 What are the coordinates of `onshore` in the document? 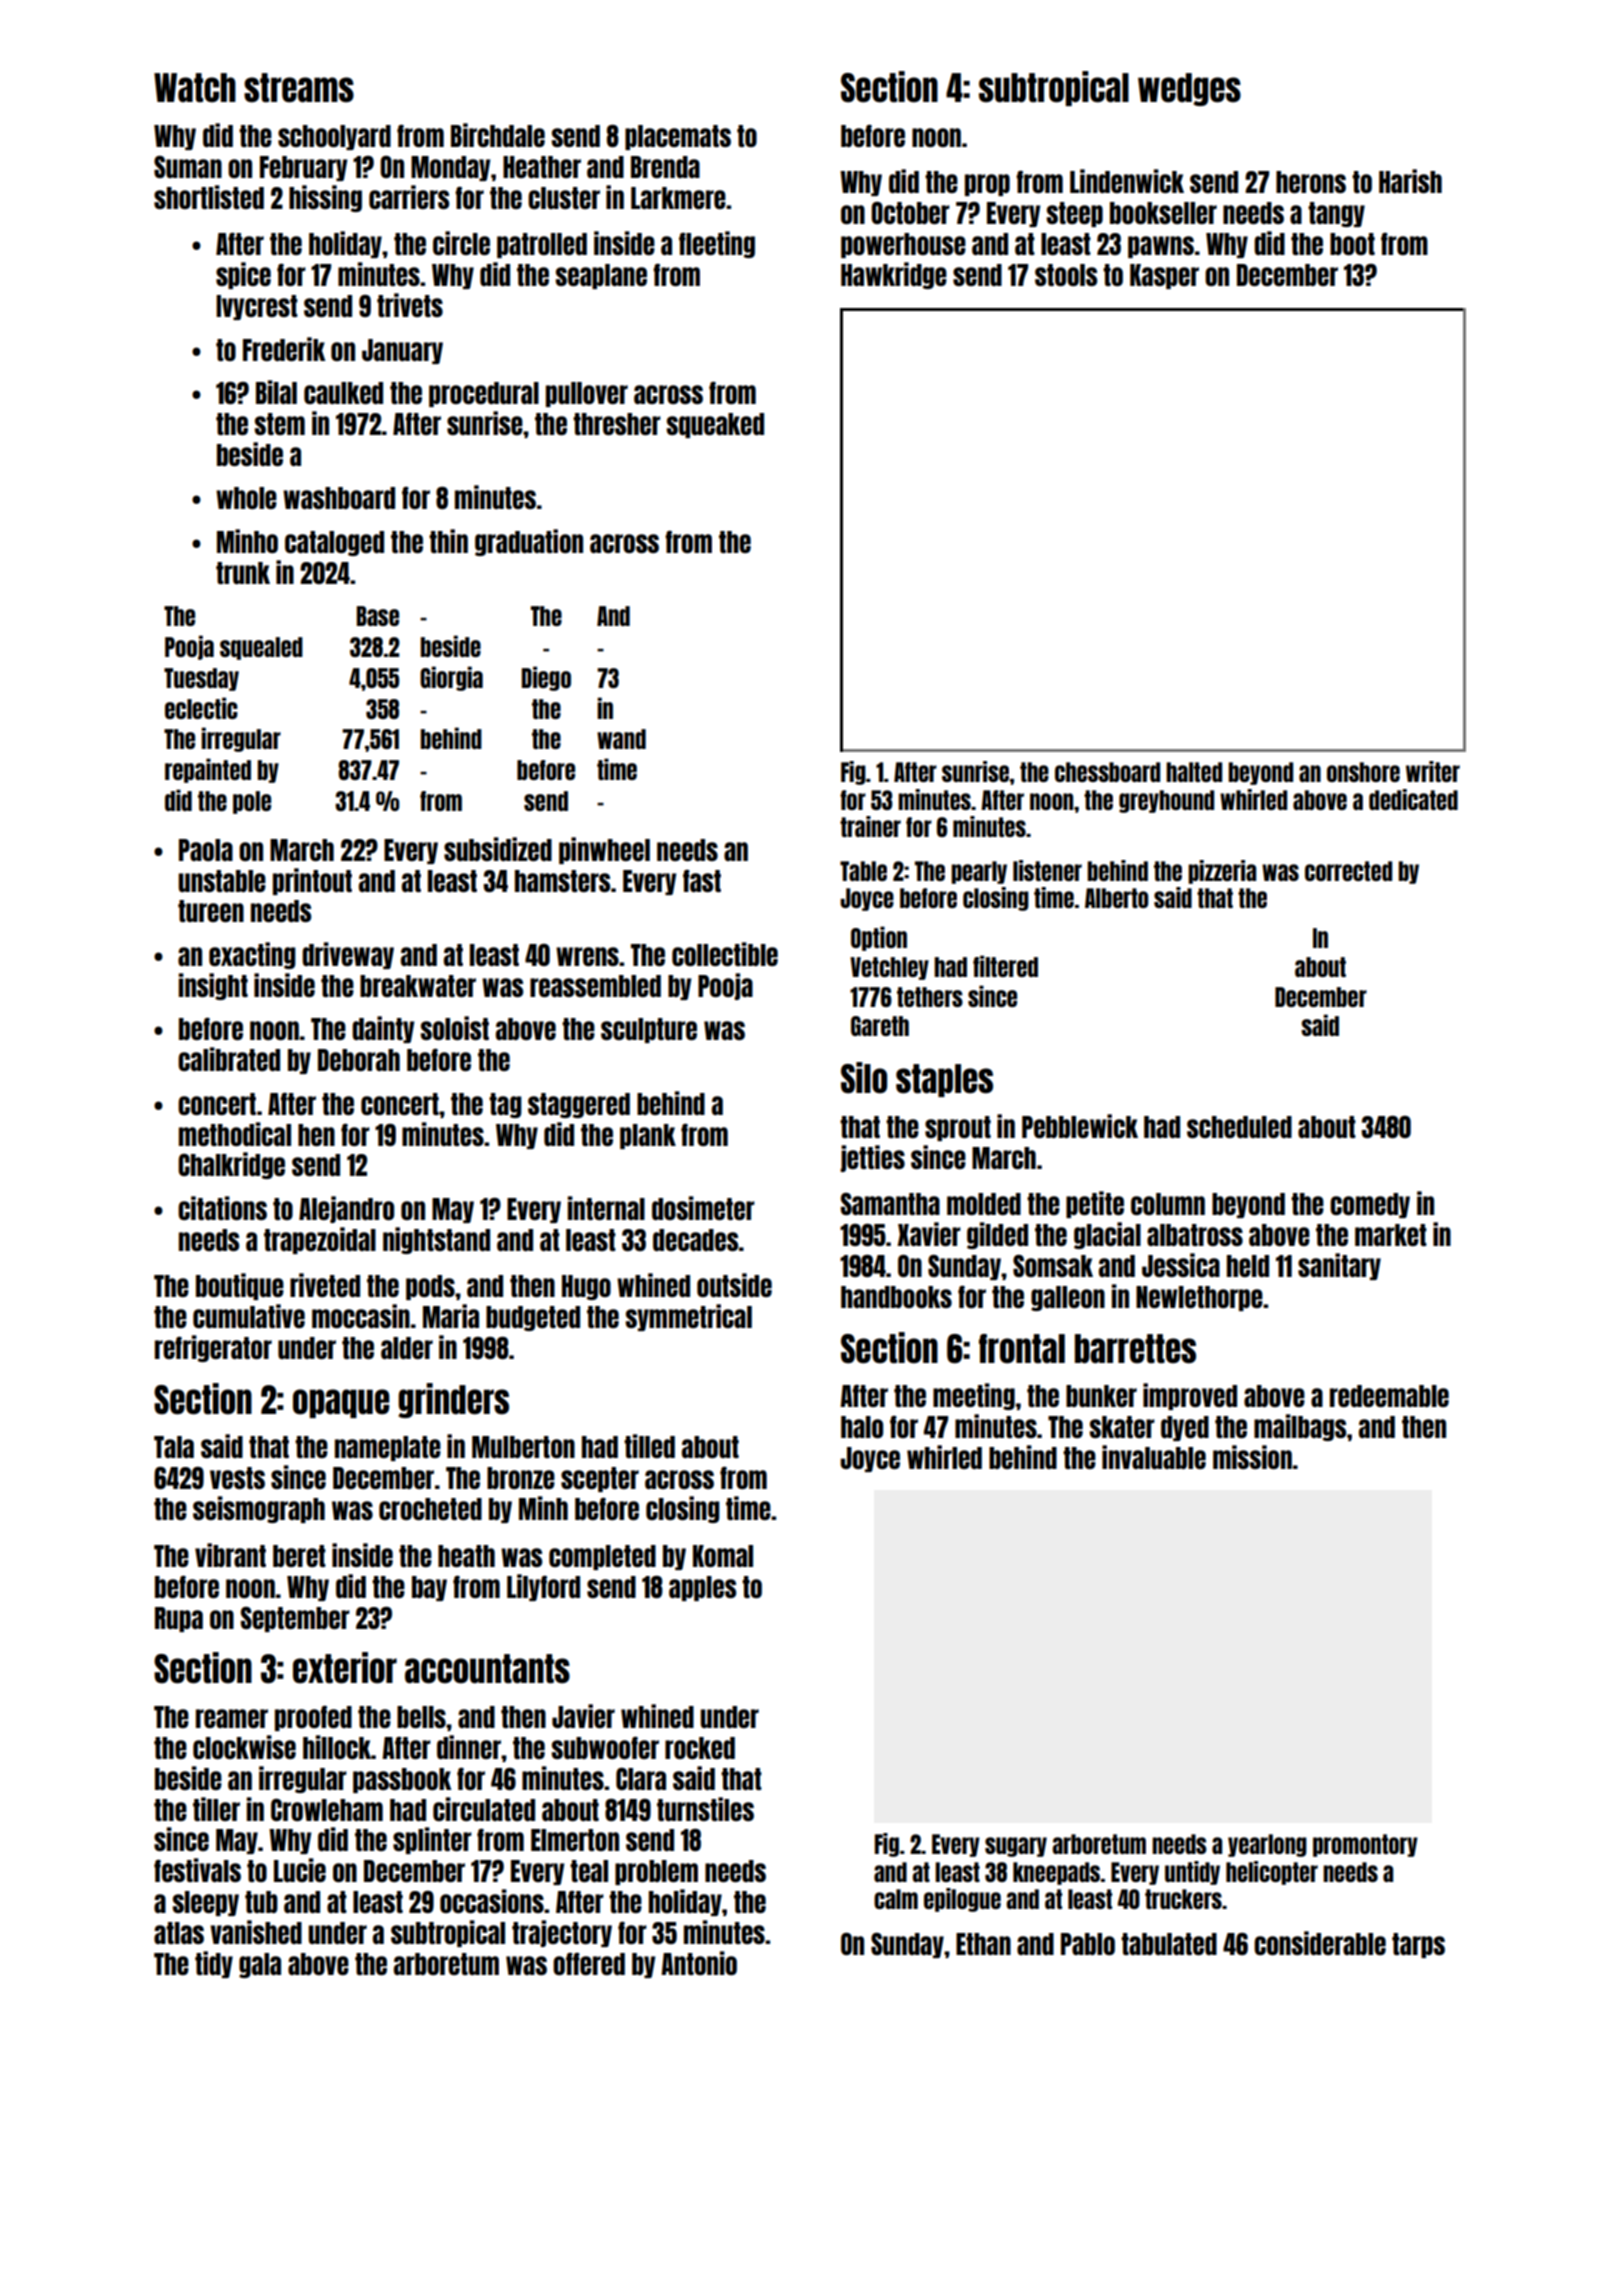 It's located at (1363, 772).
